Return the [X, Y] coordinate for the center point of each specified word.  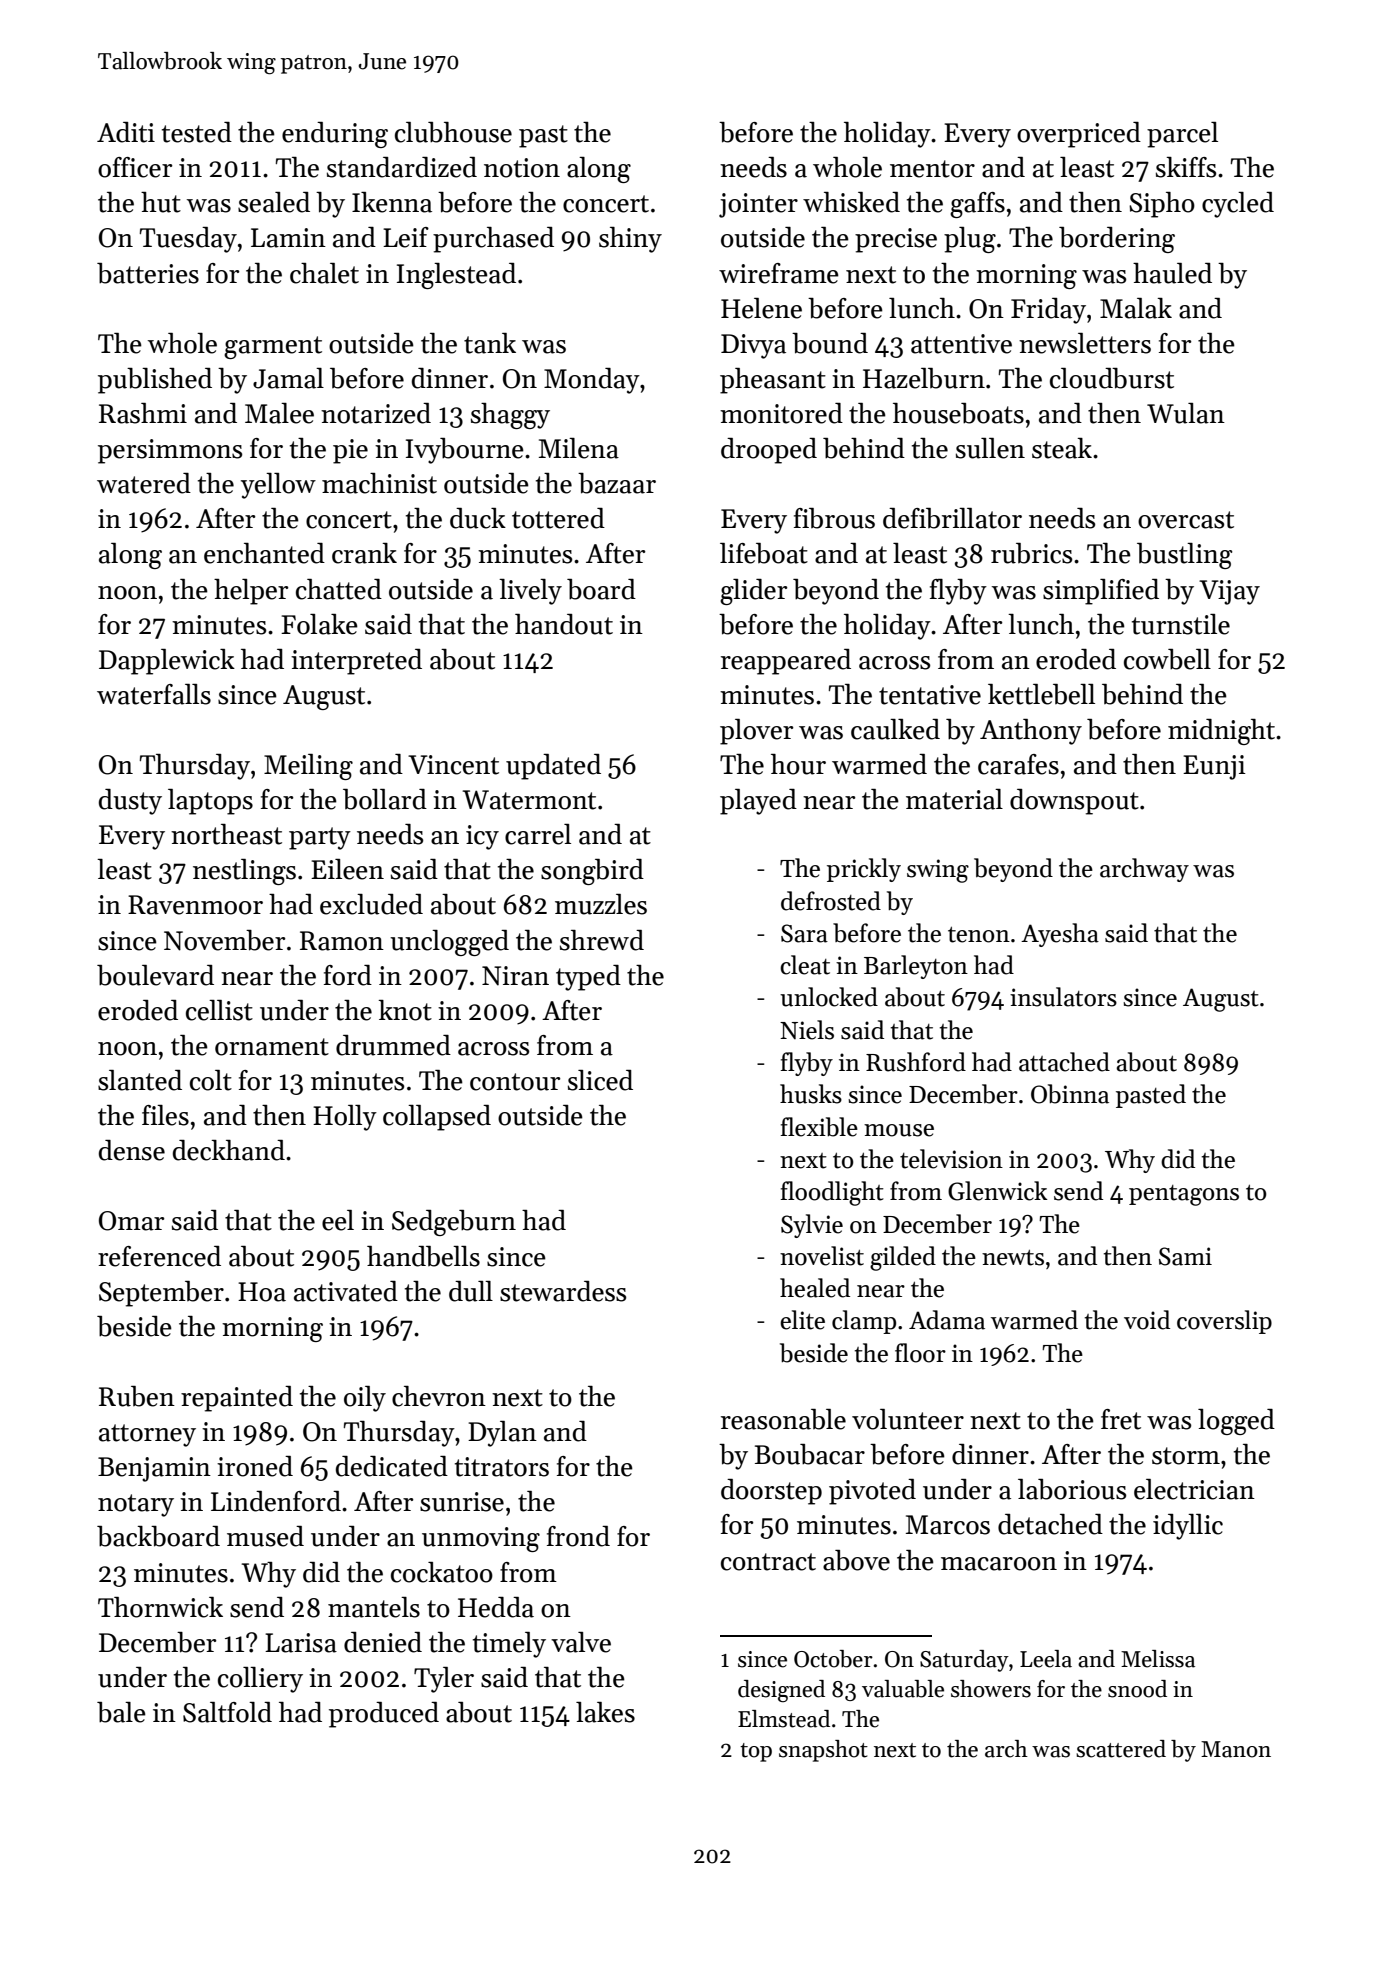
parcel [1182, 135]
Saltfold [227, 1712]
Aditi [126, 132]
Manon [1236, 1749]
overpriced [1079, 135]
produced [384, 1715]
